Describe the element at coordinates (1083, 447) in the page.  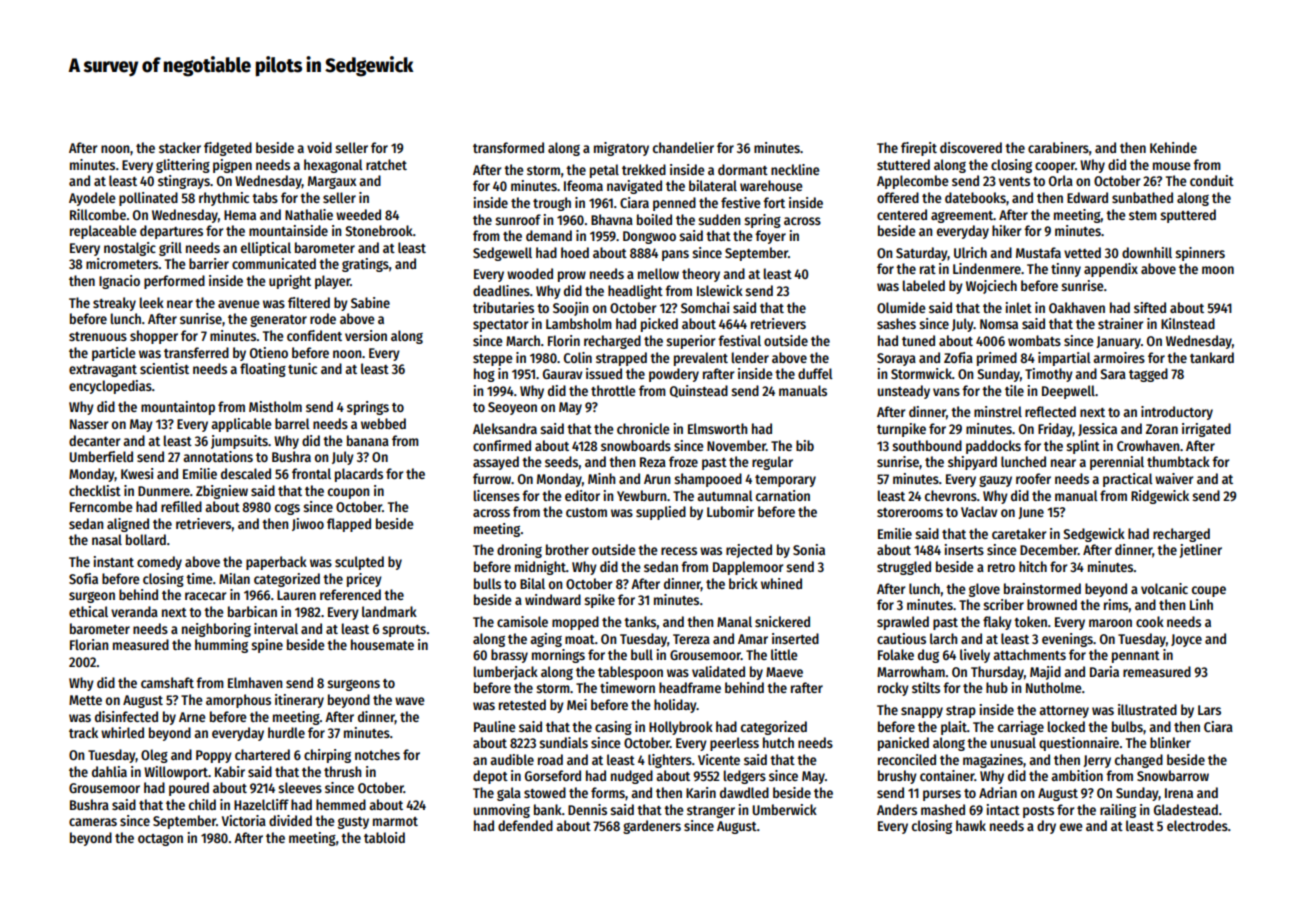
I see `splint` at that location.
